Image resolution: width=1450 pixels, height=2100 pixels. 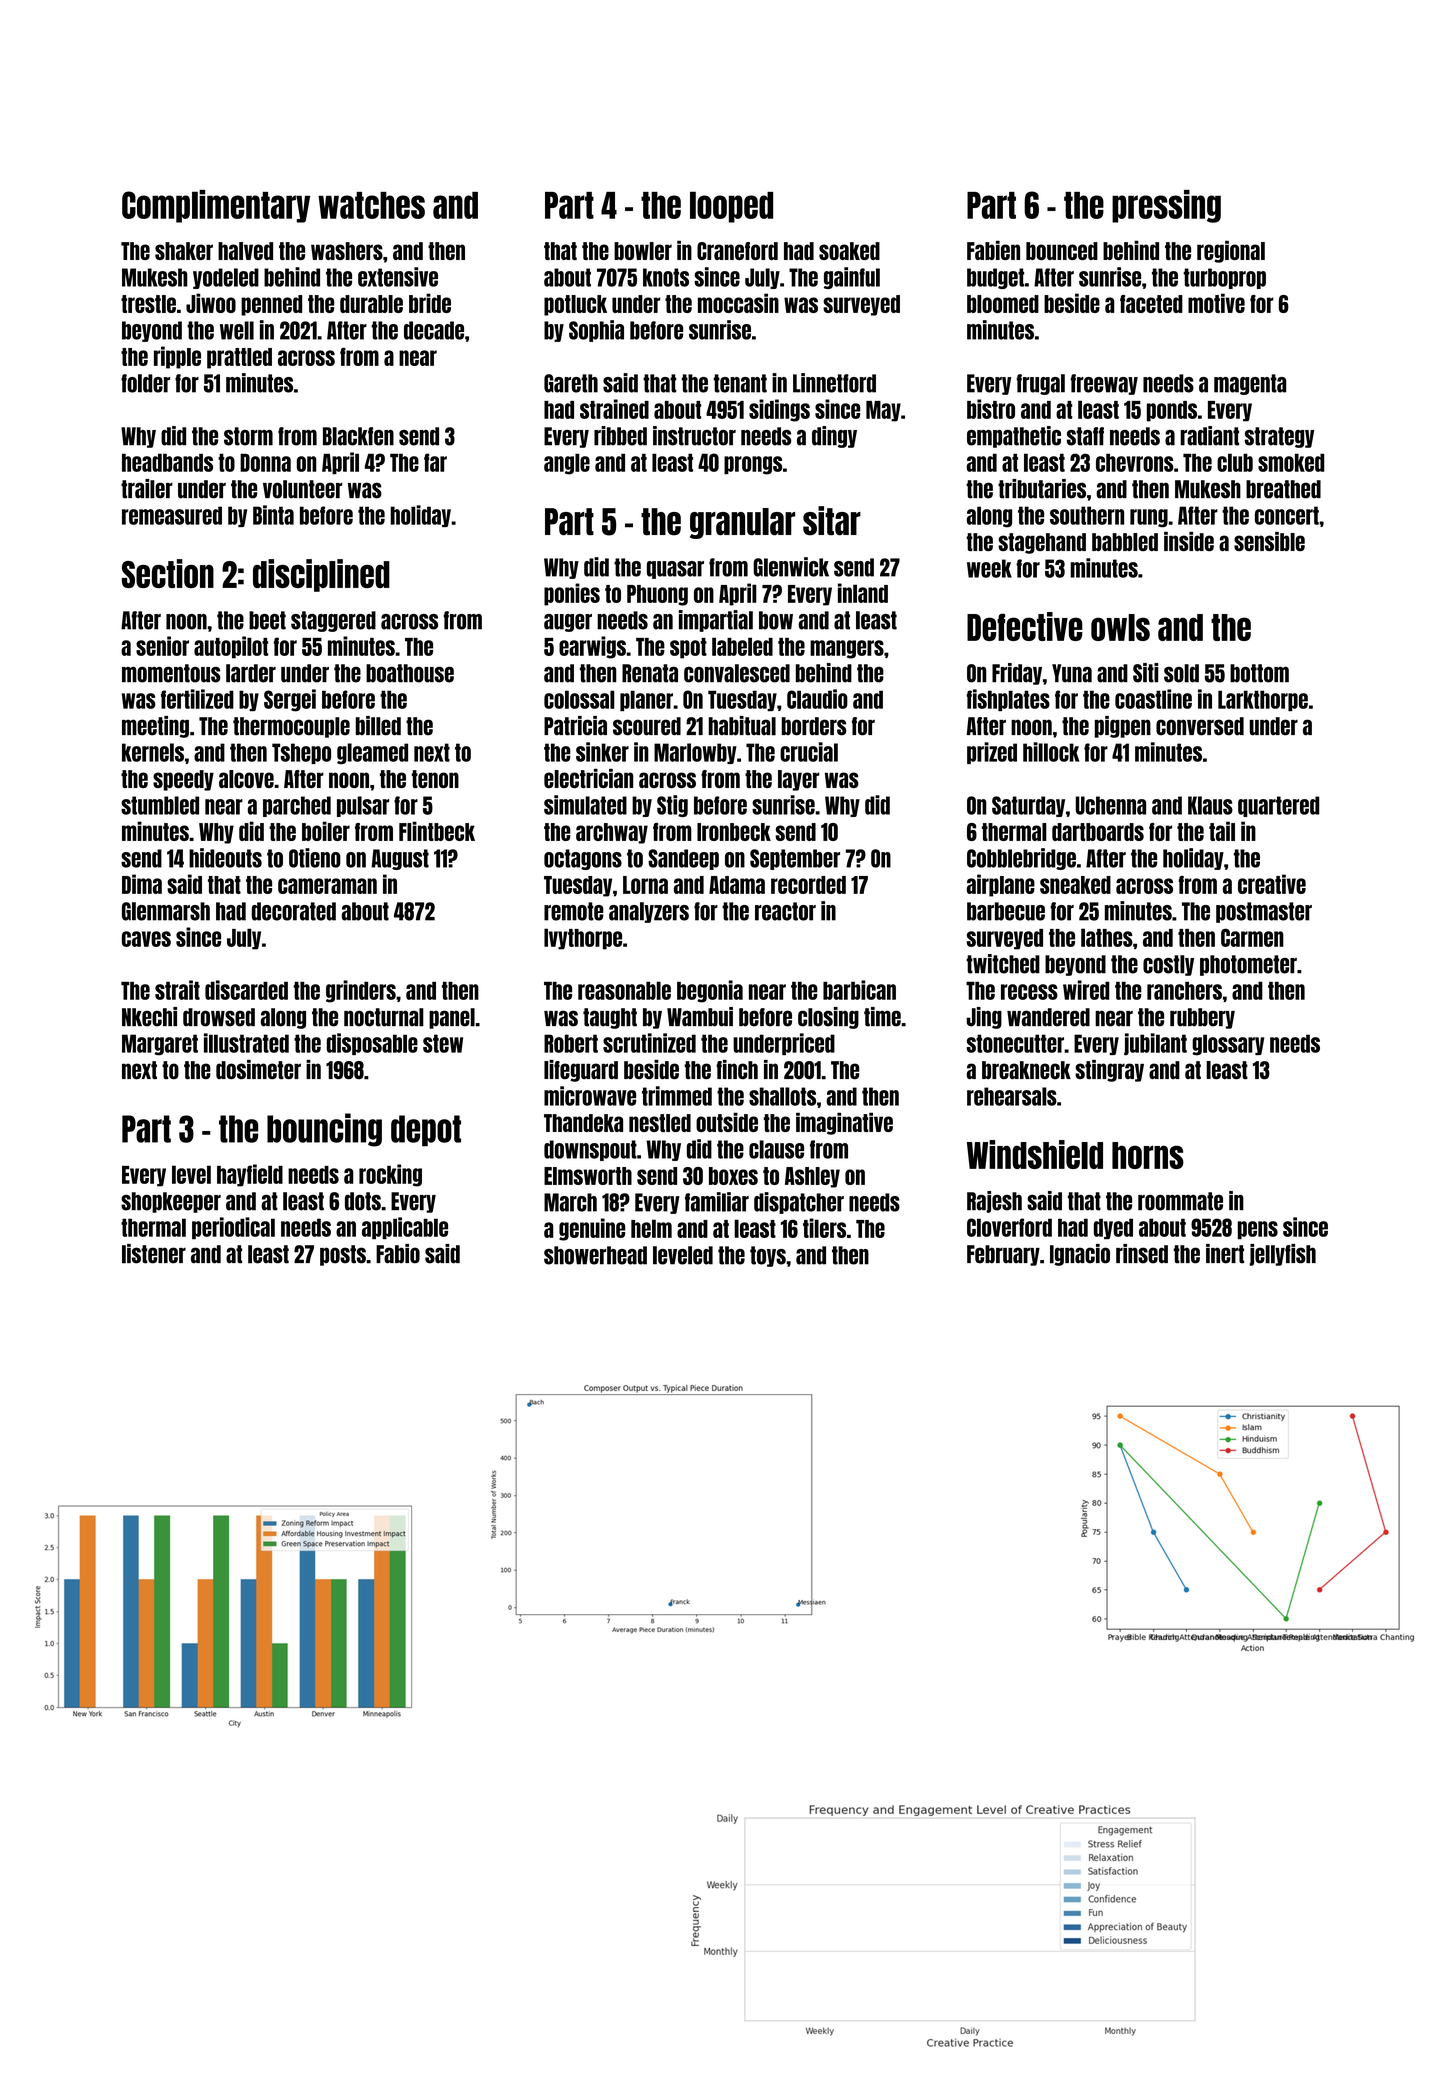 I want to click on mangers, so click(x=847, y=649).
